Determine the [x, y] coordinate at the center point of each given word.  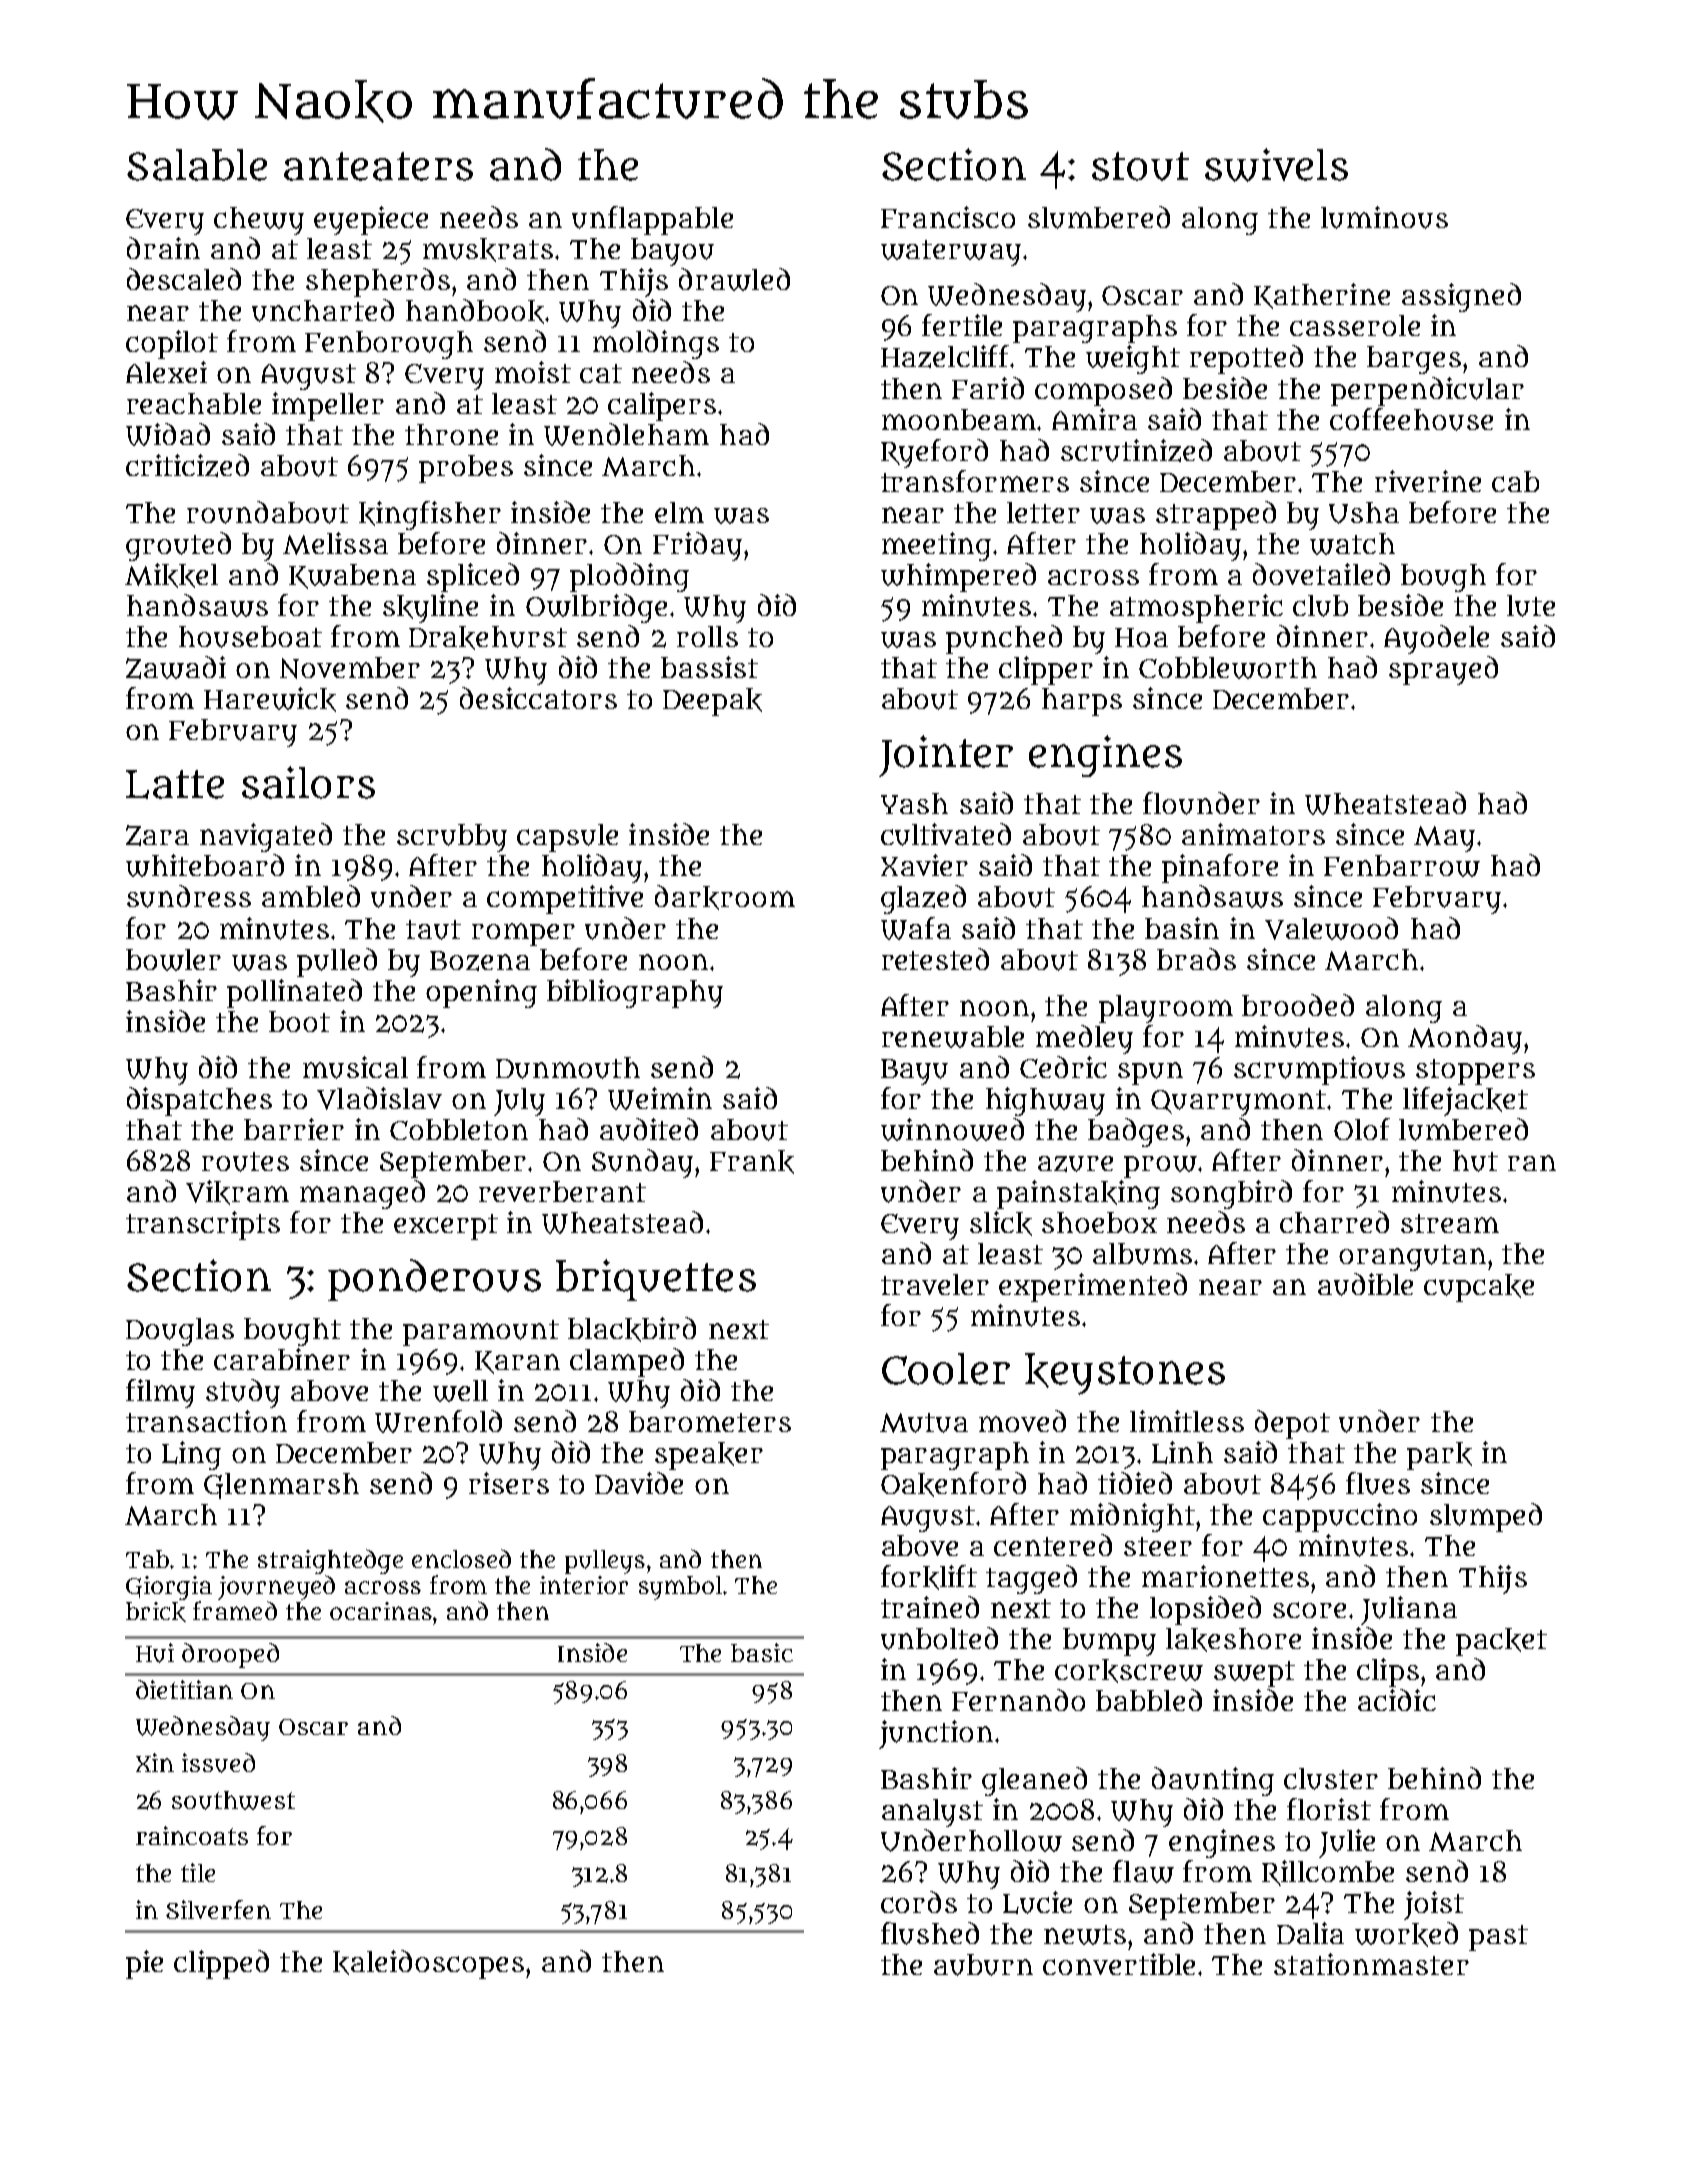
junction [936, 1734]
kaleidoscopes [428, 1964]
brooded [1298, 1005]
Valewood [1331, 928]
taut [433, 930]
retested [935, 959]
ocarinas [381, 1611]
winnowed [952, 1129]
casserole [1355, 325]
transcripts [203, 1225]
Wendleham [626, 434]
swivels [1276, 165]
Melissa [335, 543]
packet [1501, 1642]
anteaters [378, 166]
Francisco [948, 217]
